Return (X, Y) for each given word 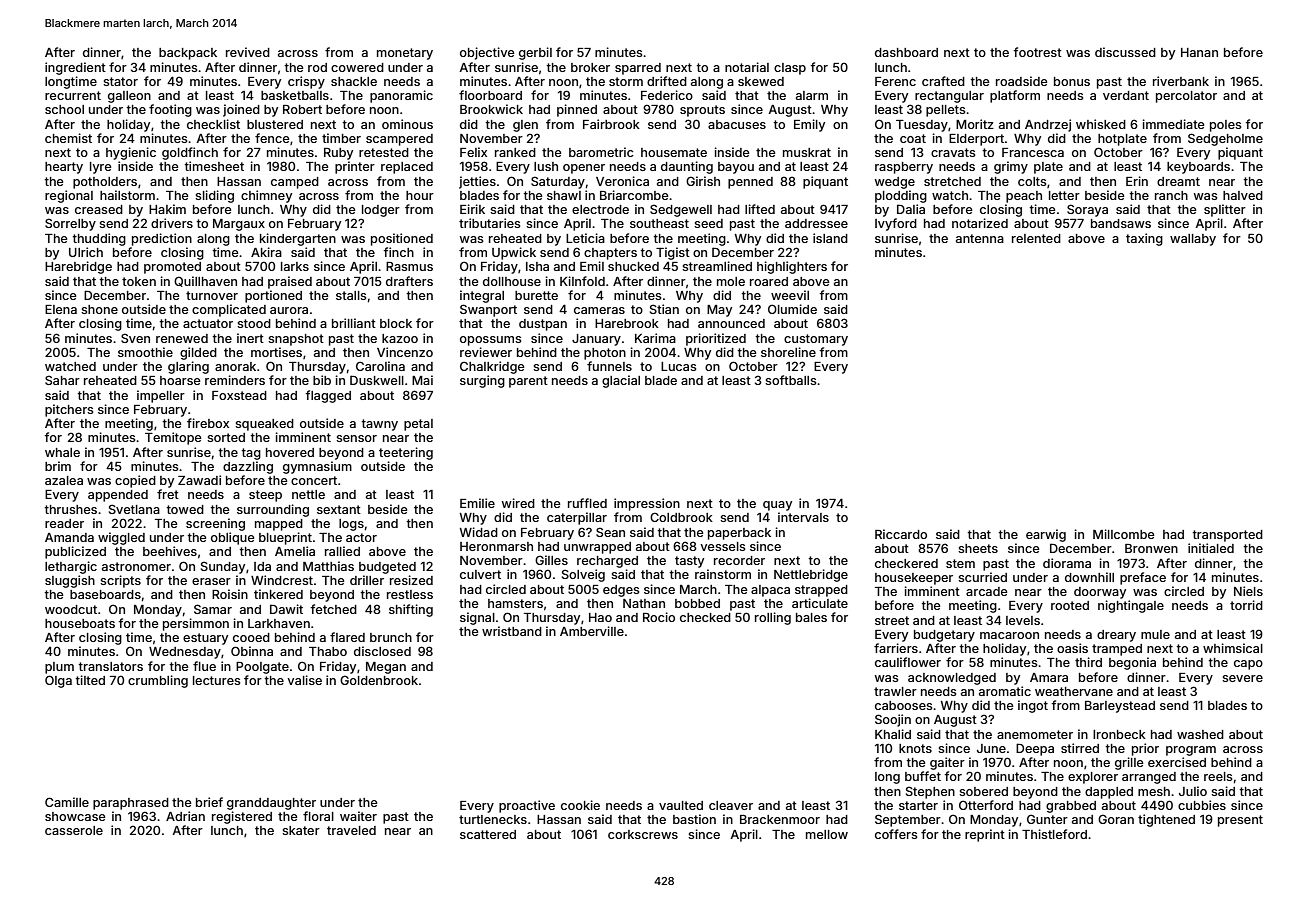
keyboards (1198, 168)
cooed (251, 637)
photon (605, 354)
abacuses (737, 124)
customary (816, 340)
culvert (480, 574)
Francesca (1033, 152)
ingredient (75, 68)
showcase (75, 816)
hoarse (180, 380)
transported (1227, 536)
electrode (600, 209)
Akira (266, 252)
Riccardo (901, 534)
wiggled (121, 538)
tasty (689, 562)
